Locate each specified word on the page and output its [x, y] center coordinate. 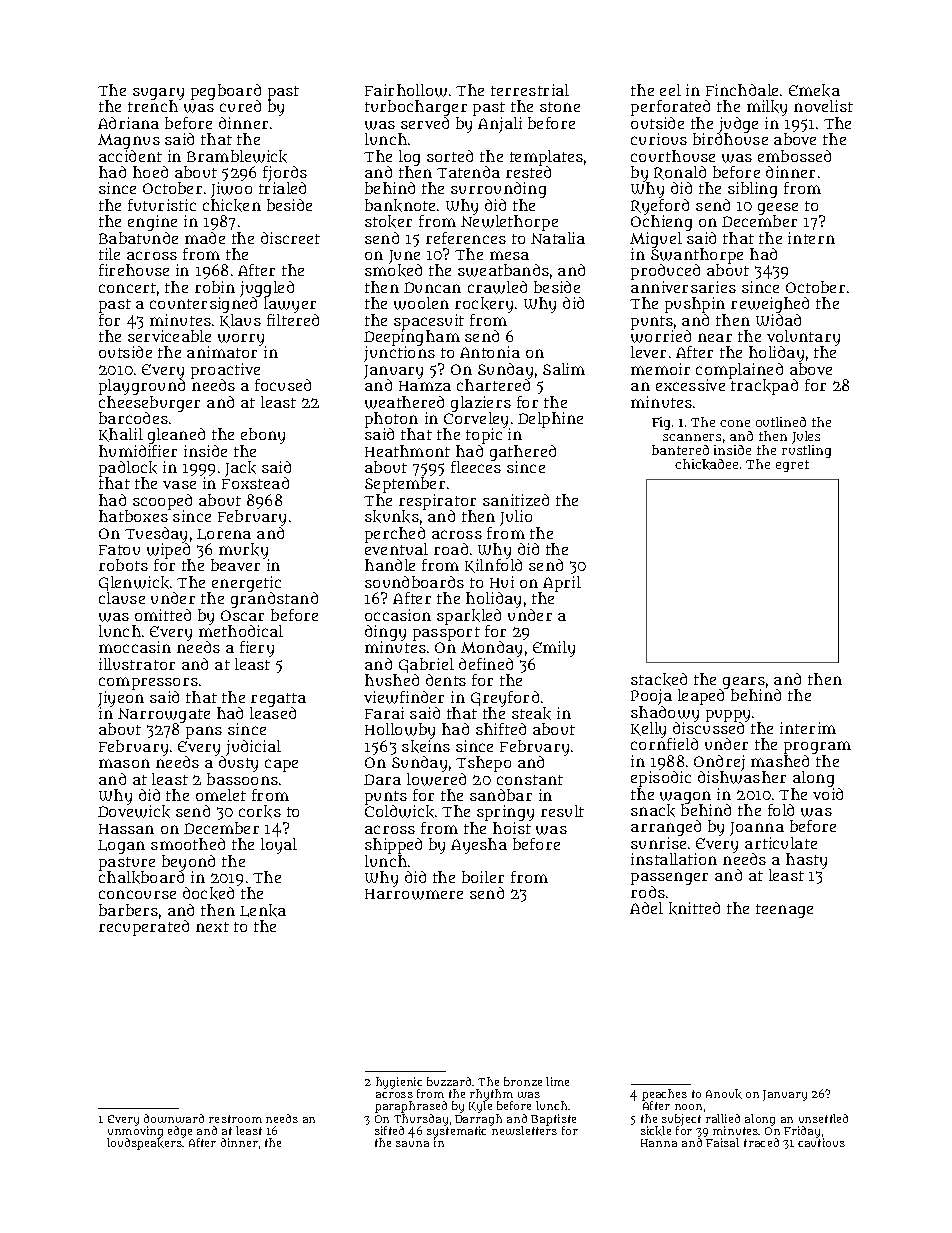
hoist [512, 828]
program [817, 747]
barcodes [133, 418]
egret [792, 466]
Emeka [814, 90]
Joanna [757, 829]
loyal [279, 846]
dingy [385, 633]
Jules [806, 437]
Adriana [128, 123]
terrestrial [530, 90]
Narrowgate [164, 716]
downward [174, 1118]
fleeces [476, 467]
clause [122, 598]
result [562, 811]
